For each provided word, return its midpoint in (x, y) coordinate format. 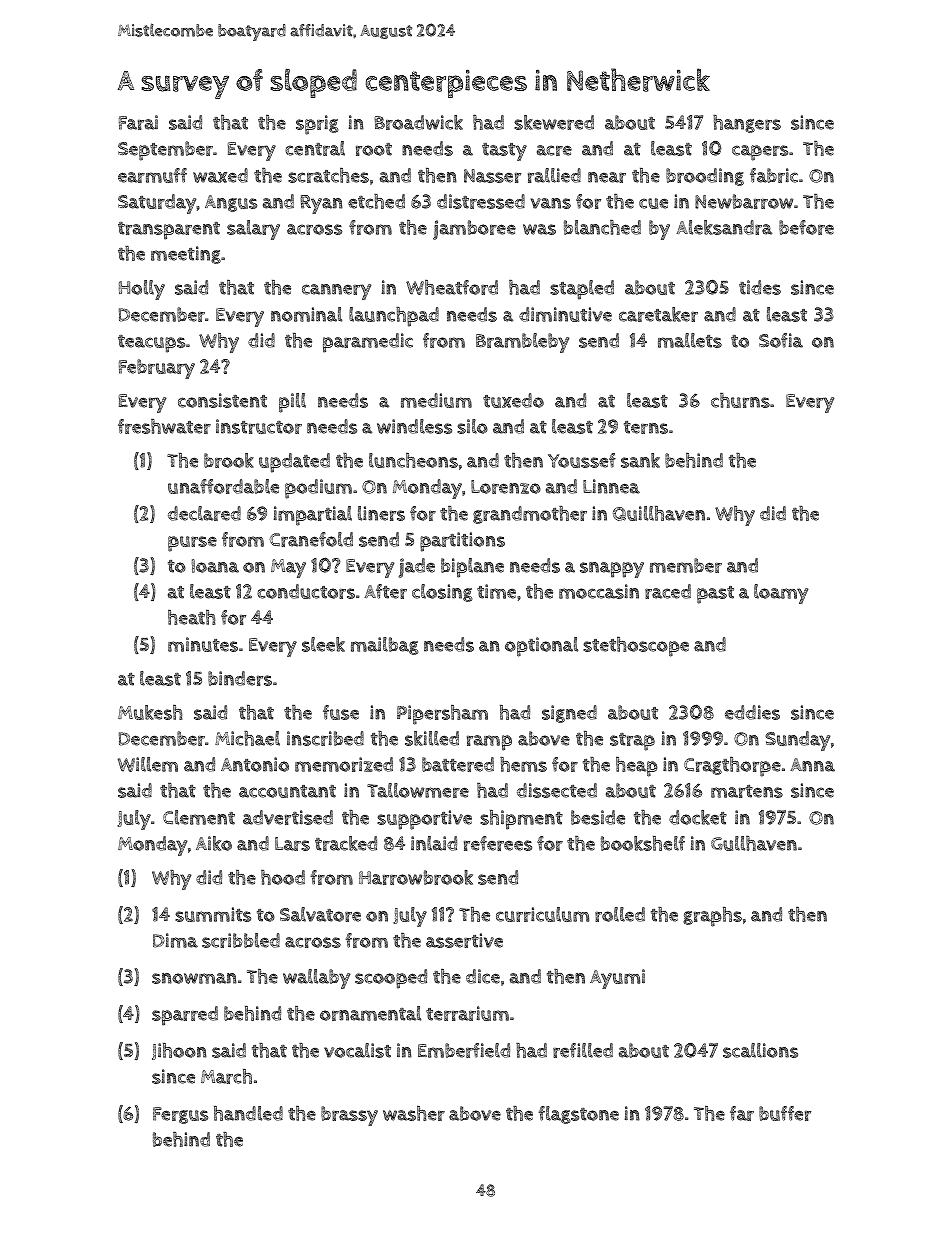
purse (192, 544)
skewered (554, 122)
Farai (138, 122)
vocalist (357, 1050)
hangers (747, 123)
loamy (781, 594)
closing (442, 593)
